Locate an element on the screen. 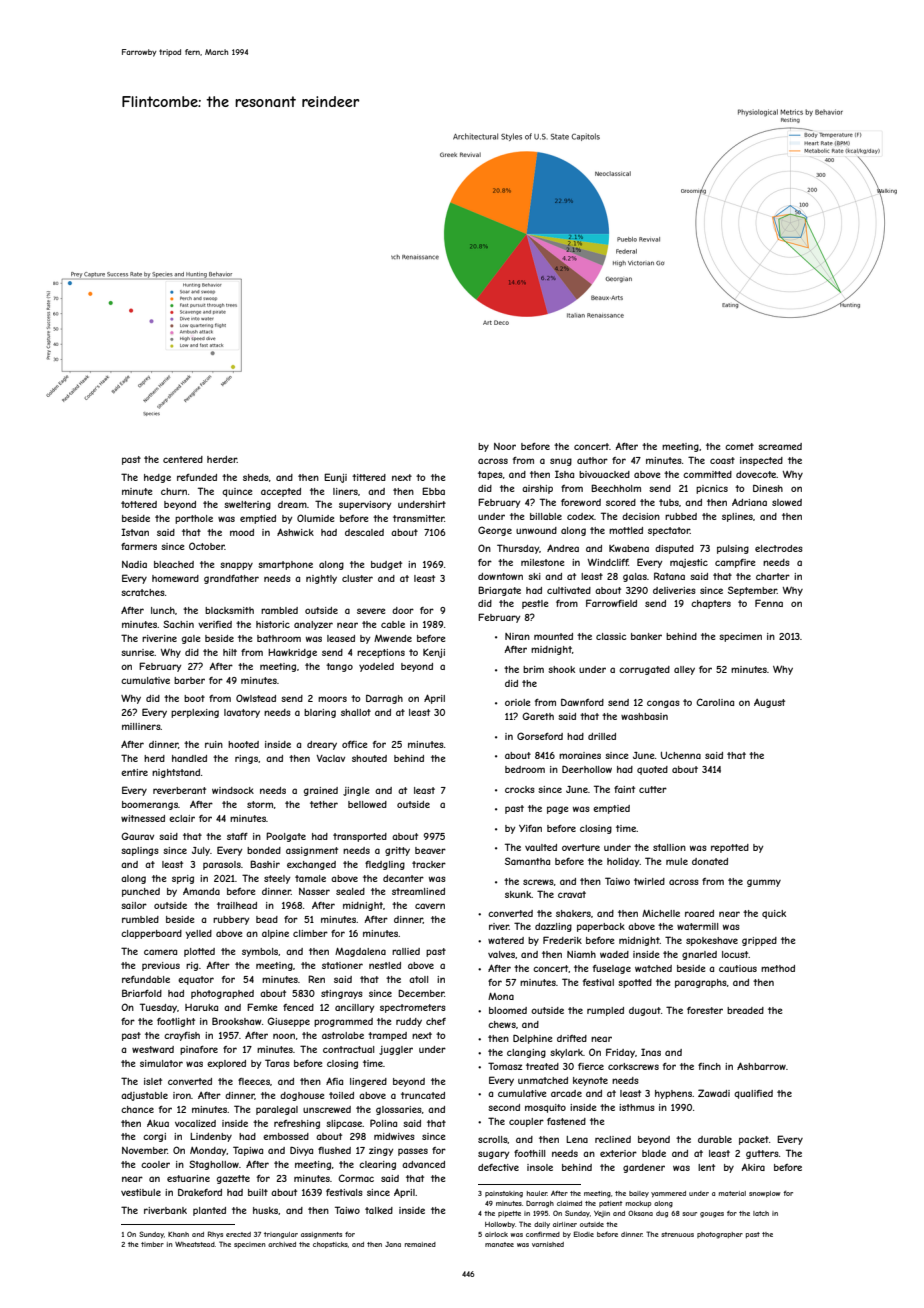  tittered is located at coordinates (369, 477).
